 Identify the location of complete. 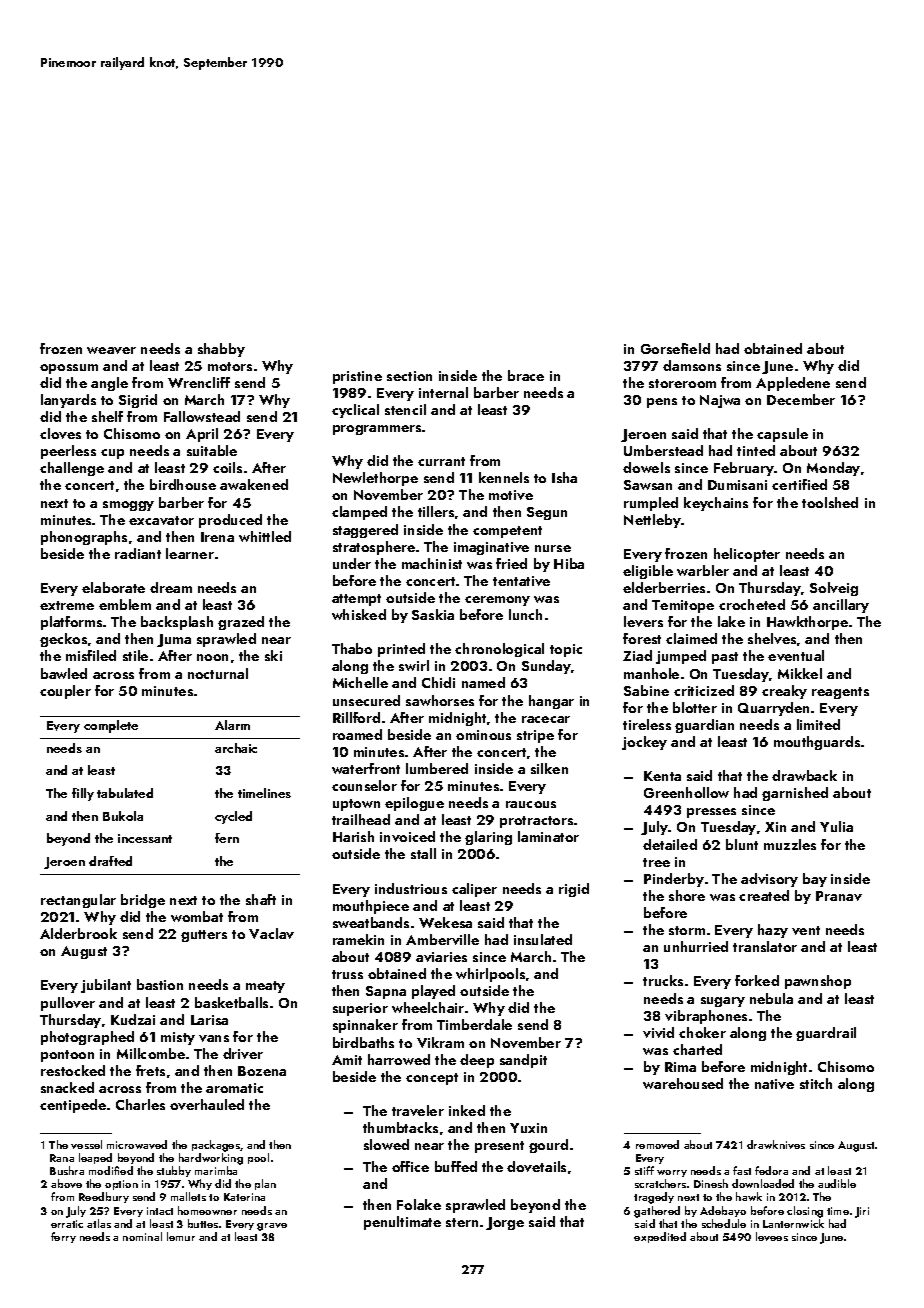
(111, 726).
